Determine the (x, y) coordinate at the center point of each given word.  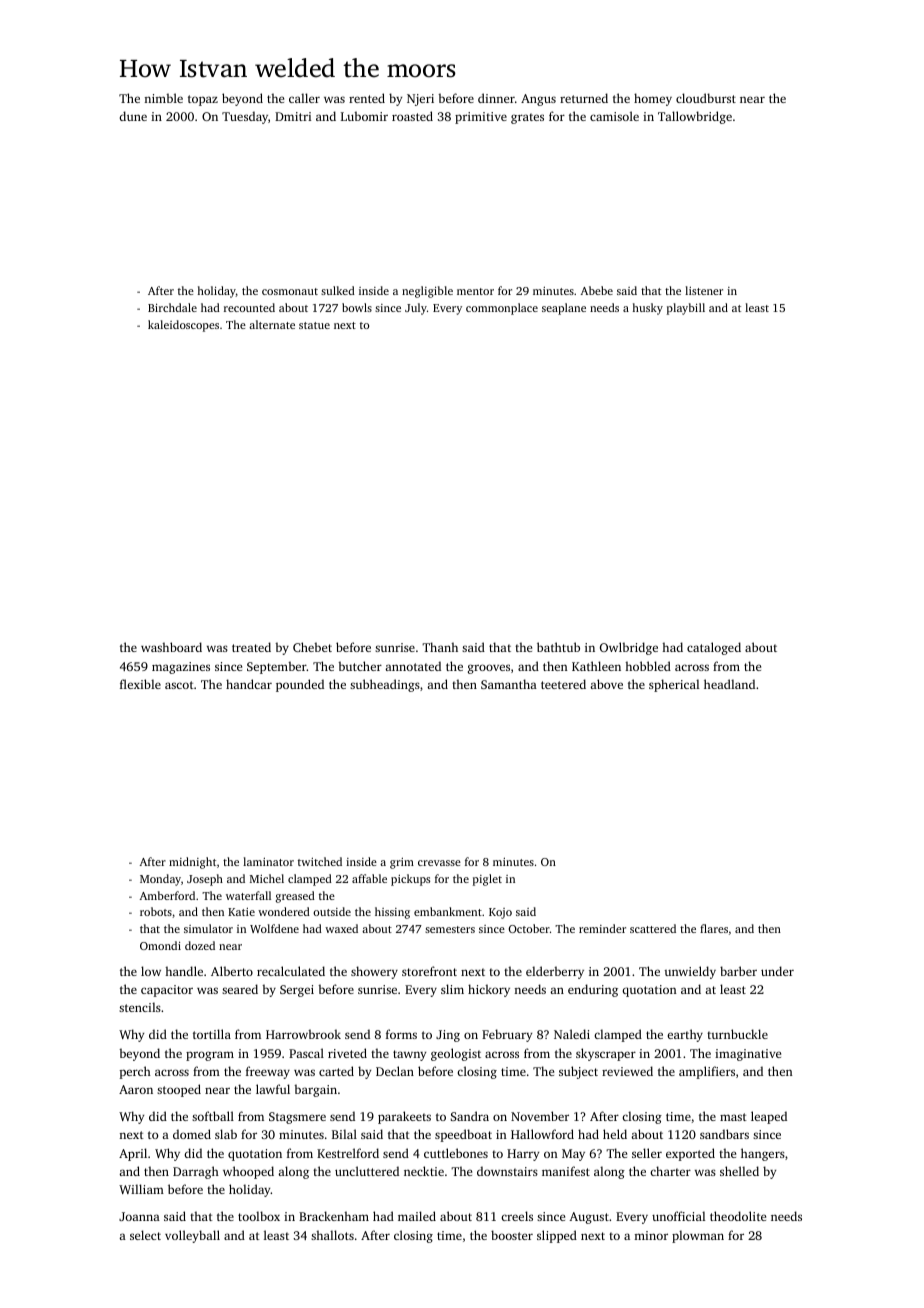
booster (512, 1235)
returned (584, 98)
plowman (698, 1236)
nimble (163, 98)
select (145, 1235)
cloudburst (706, 98)
